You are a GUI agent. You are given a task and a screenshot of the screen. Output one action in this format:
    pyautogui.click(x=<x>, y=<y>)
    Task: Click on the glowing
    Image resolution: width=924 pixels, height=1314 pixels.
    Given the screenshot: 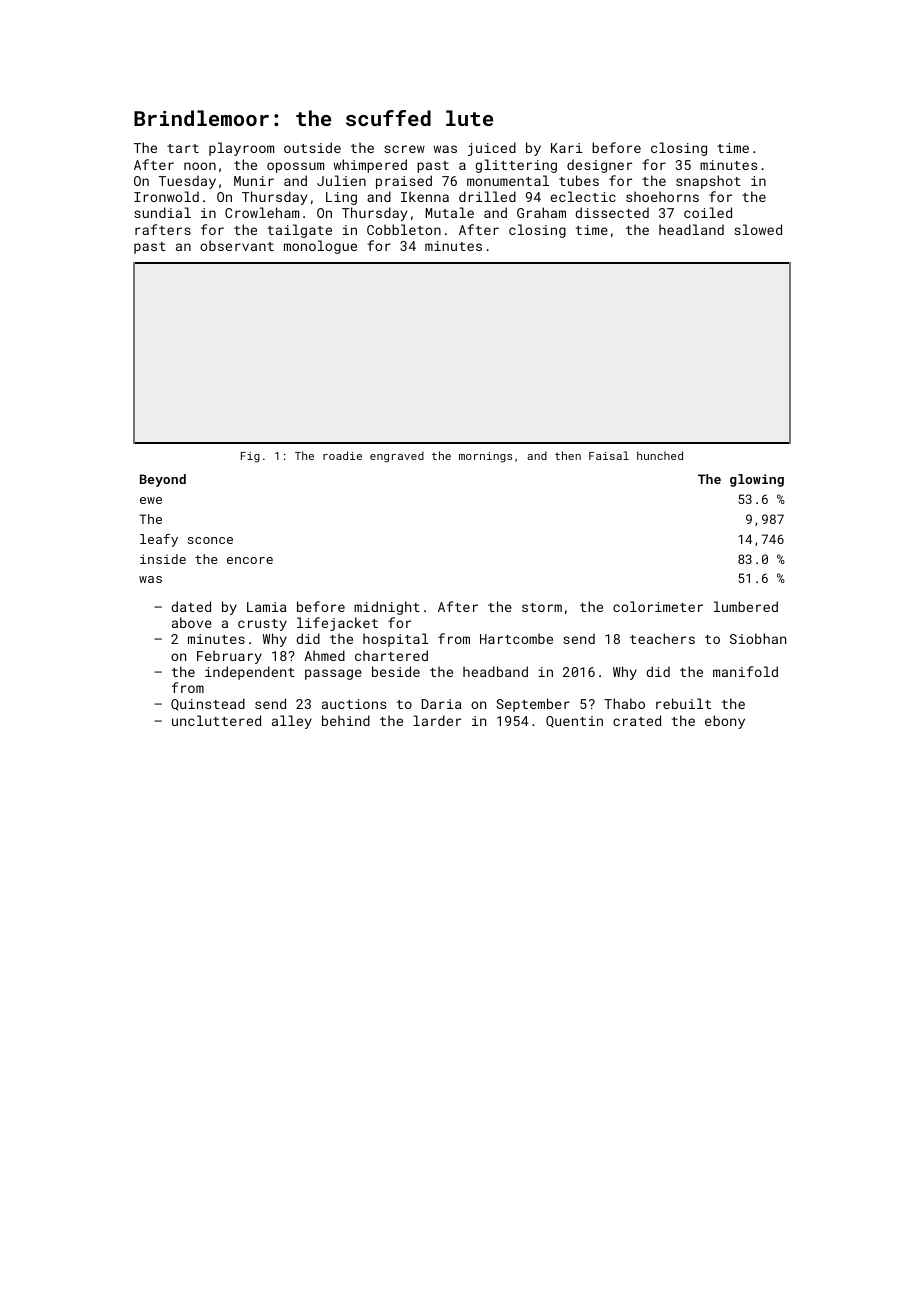 What is the action you would take?
    pyautogui.click(x=757, y=480)
